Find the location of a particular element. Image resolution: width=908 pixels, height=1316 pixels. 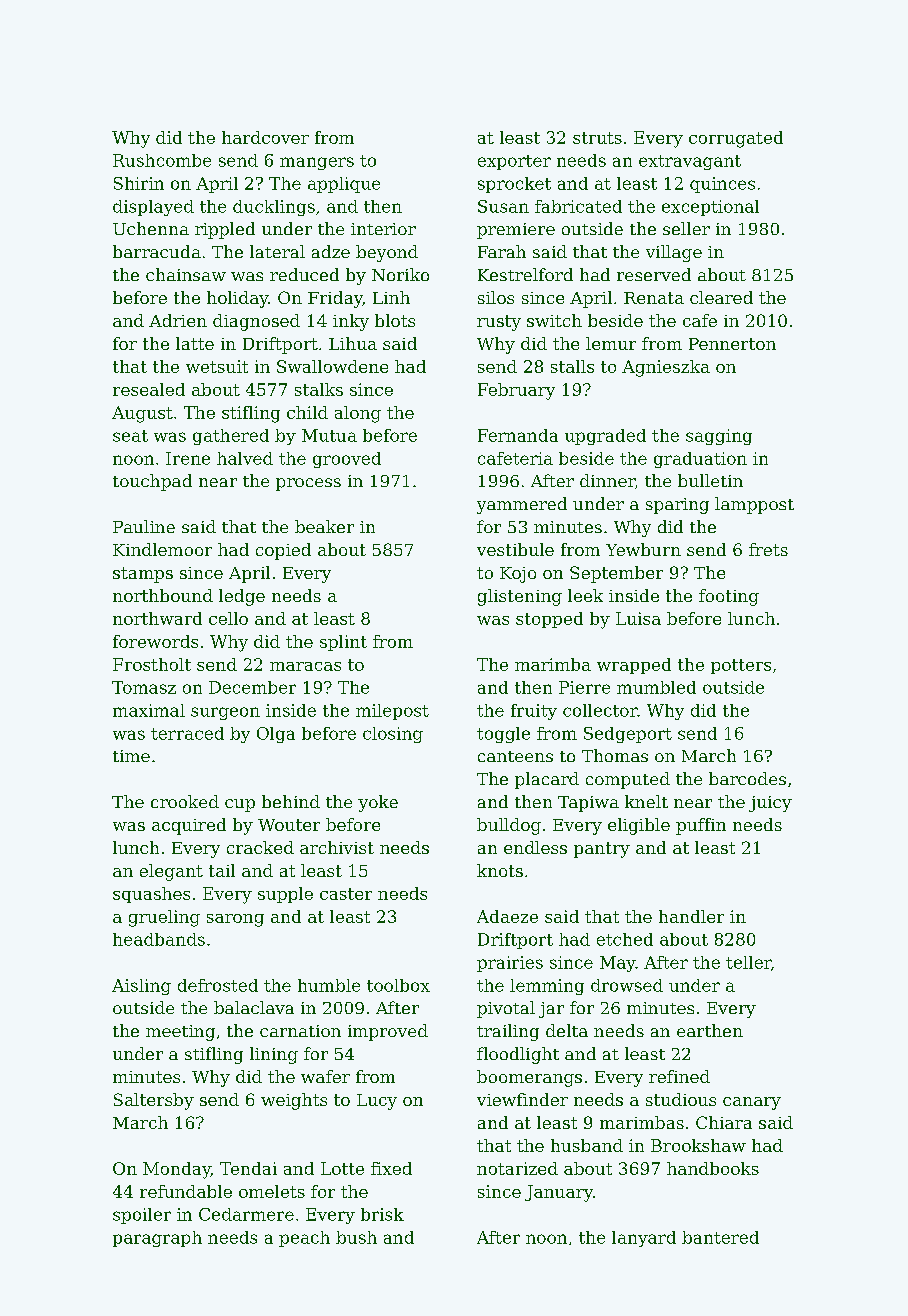

ledge is located at coordinates (242, 597).
